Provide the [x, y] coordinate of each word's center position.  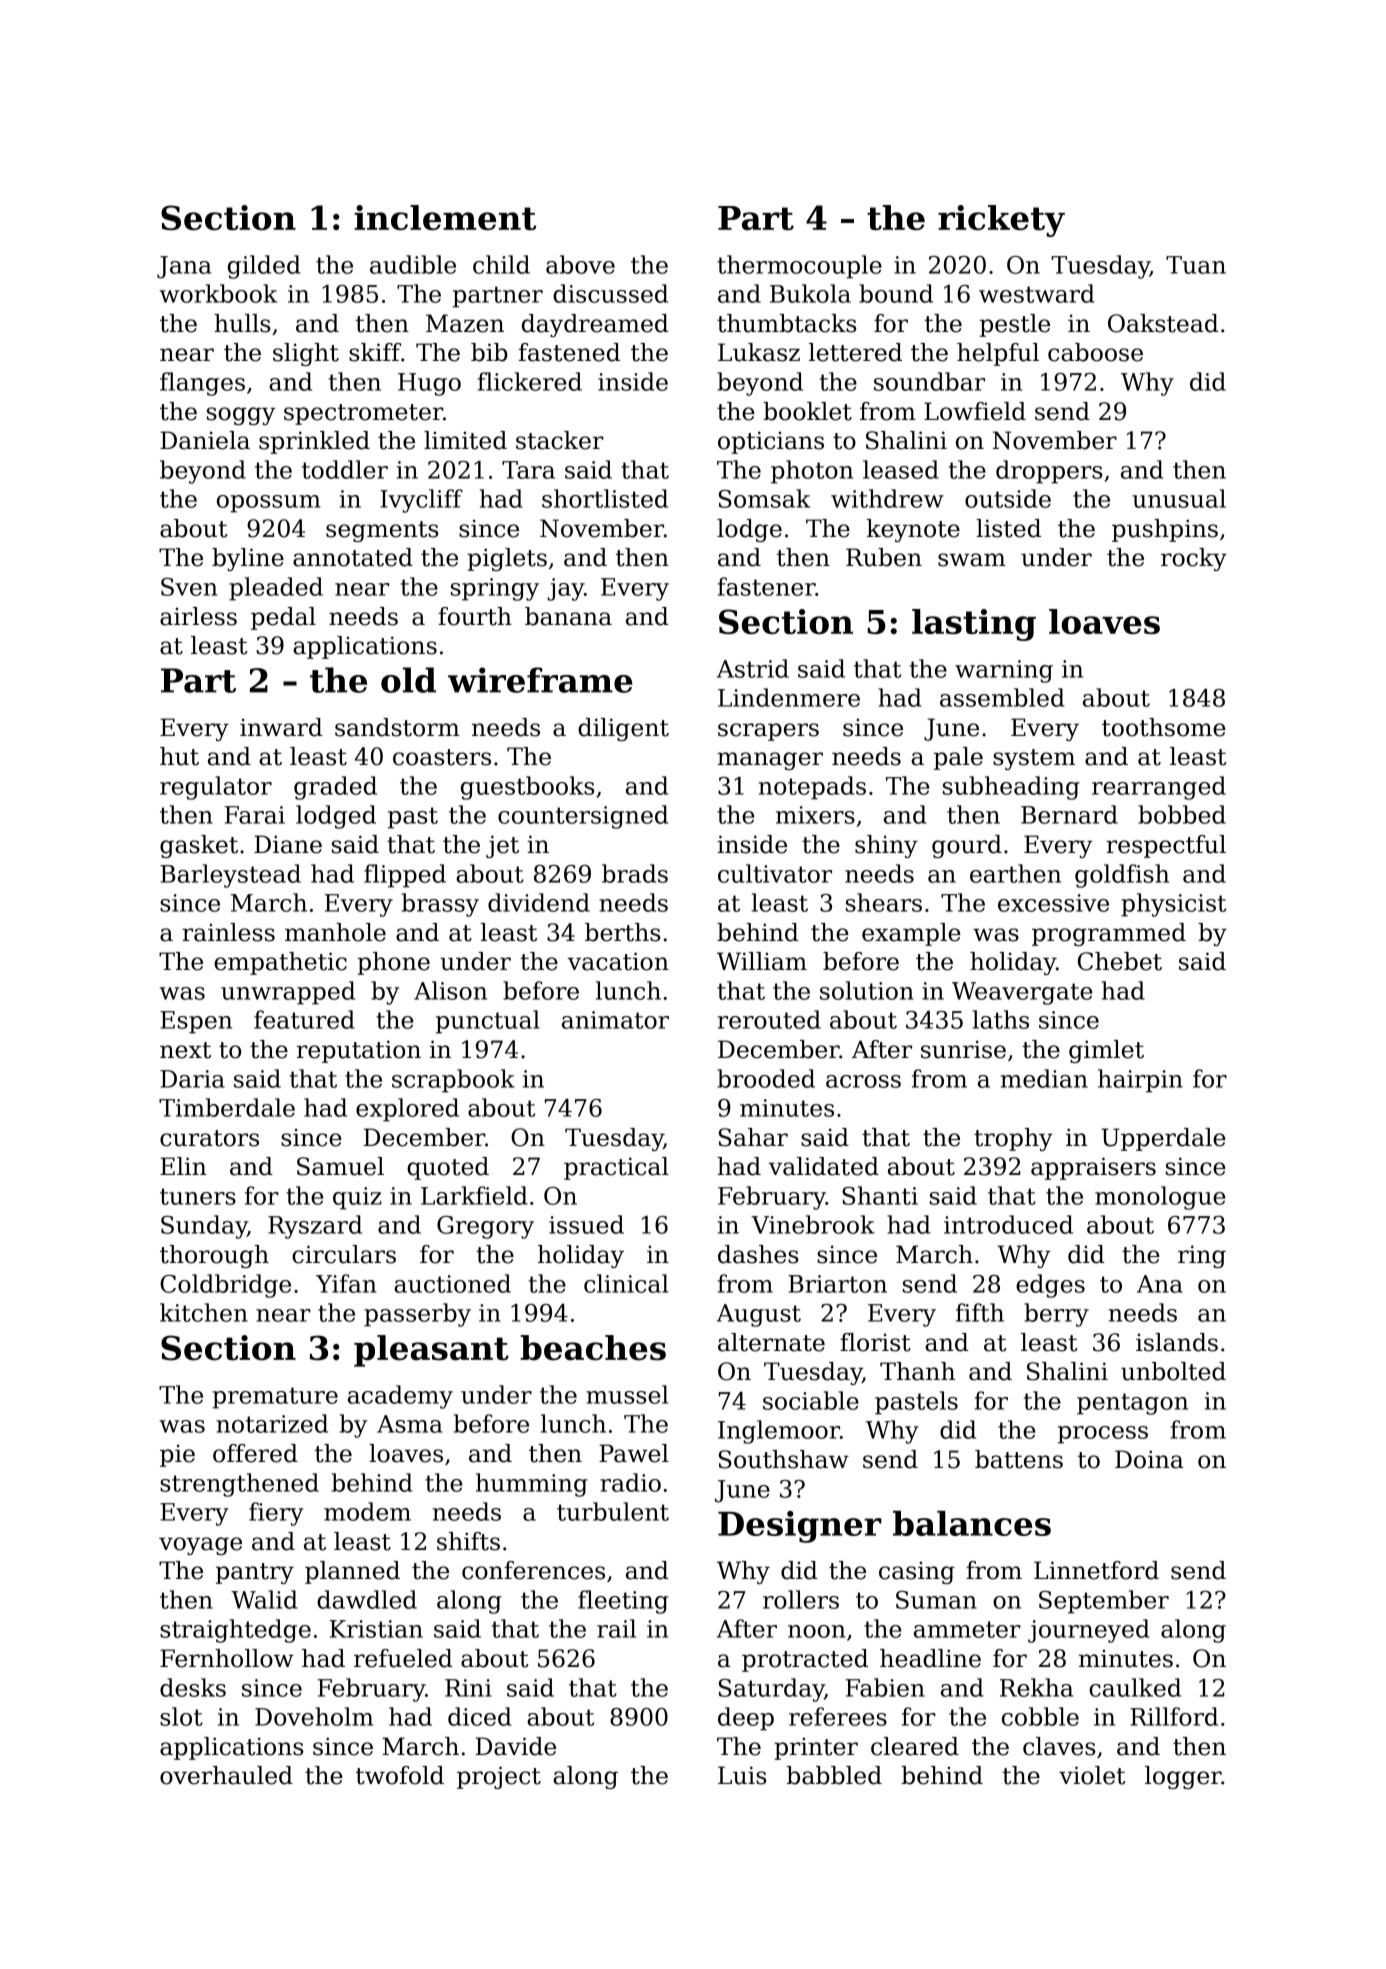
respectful [1166, 846]
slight [306, 354]
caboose [1095, 352]
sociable [811, 1400]
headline [930, 1658]
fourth [475, 616]
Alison [450, 990]
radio [630, 1482]
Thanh [917, 1371]
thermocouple [799, 267]
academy [400, 1397]
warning [1004, 671]
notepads [812, 788]
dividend [539, 902]
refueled [403, 1658]
